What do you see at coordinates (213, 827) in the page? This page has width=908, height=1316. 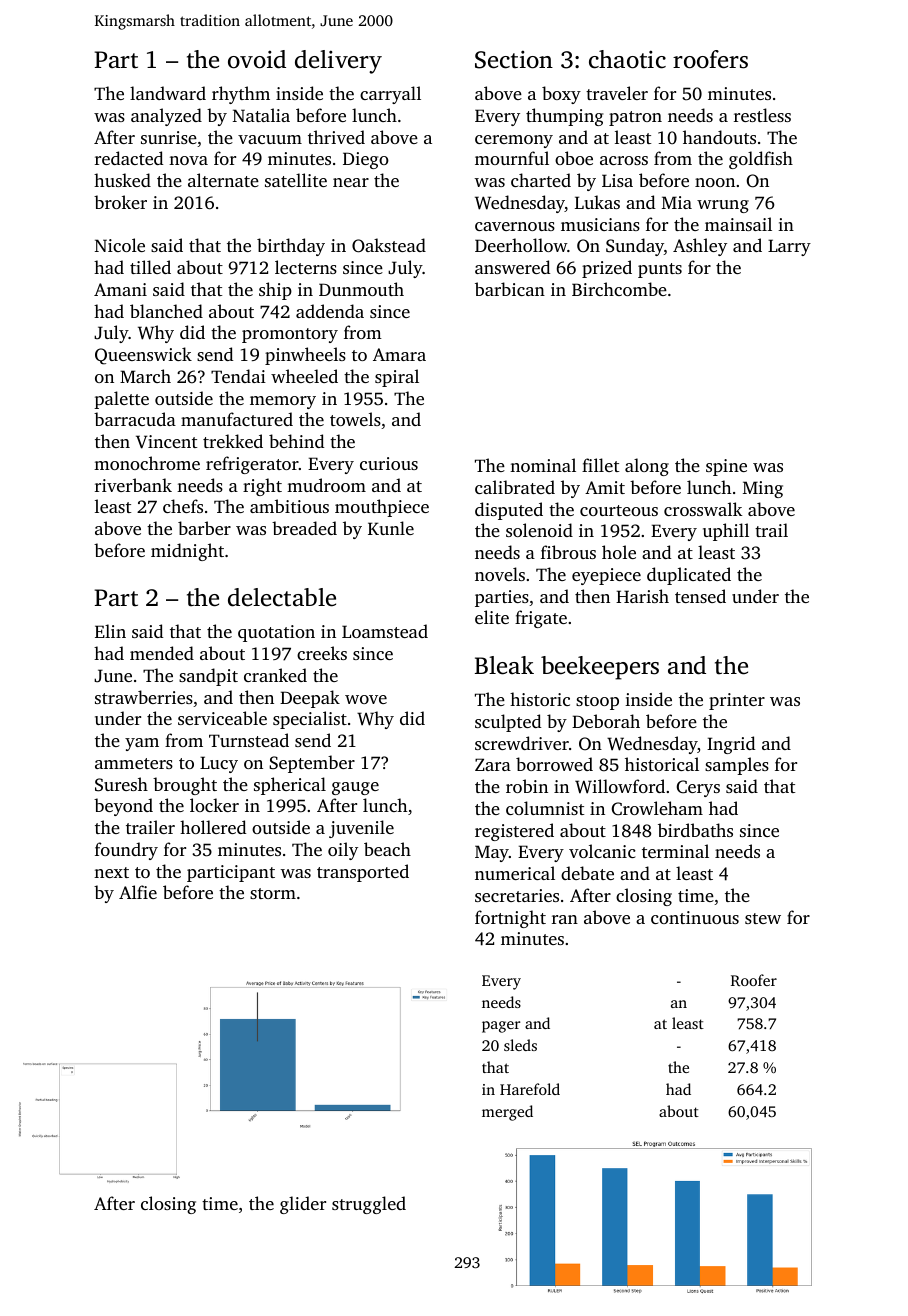 I see `hollered` at bounding box center [213, 827].
